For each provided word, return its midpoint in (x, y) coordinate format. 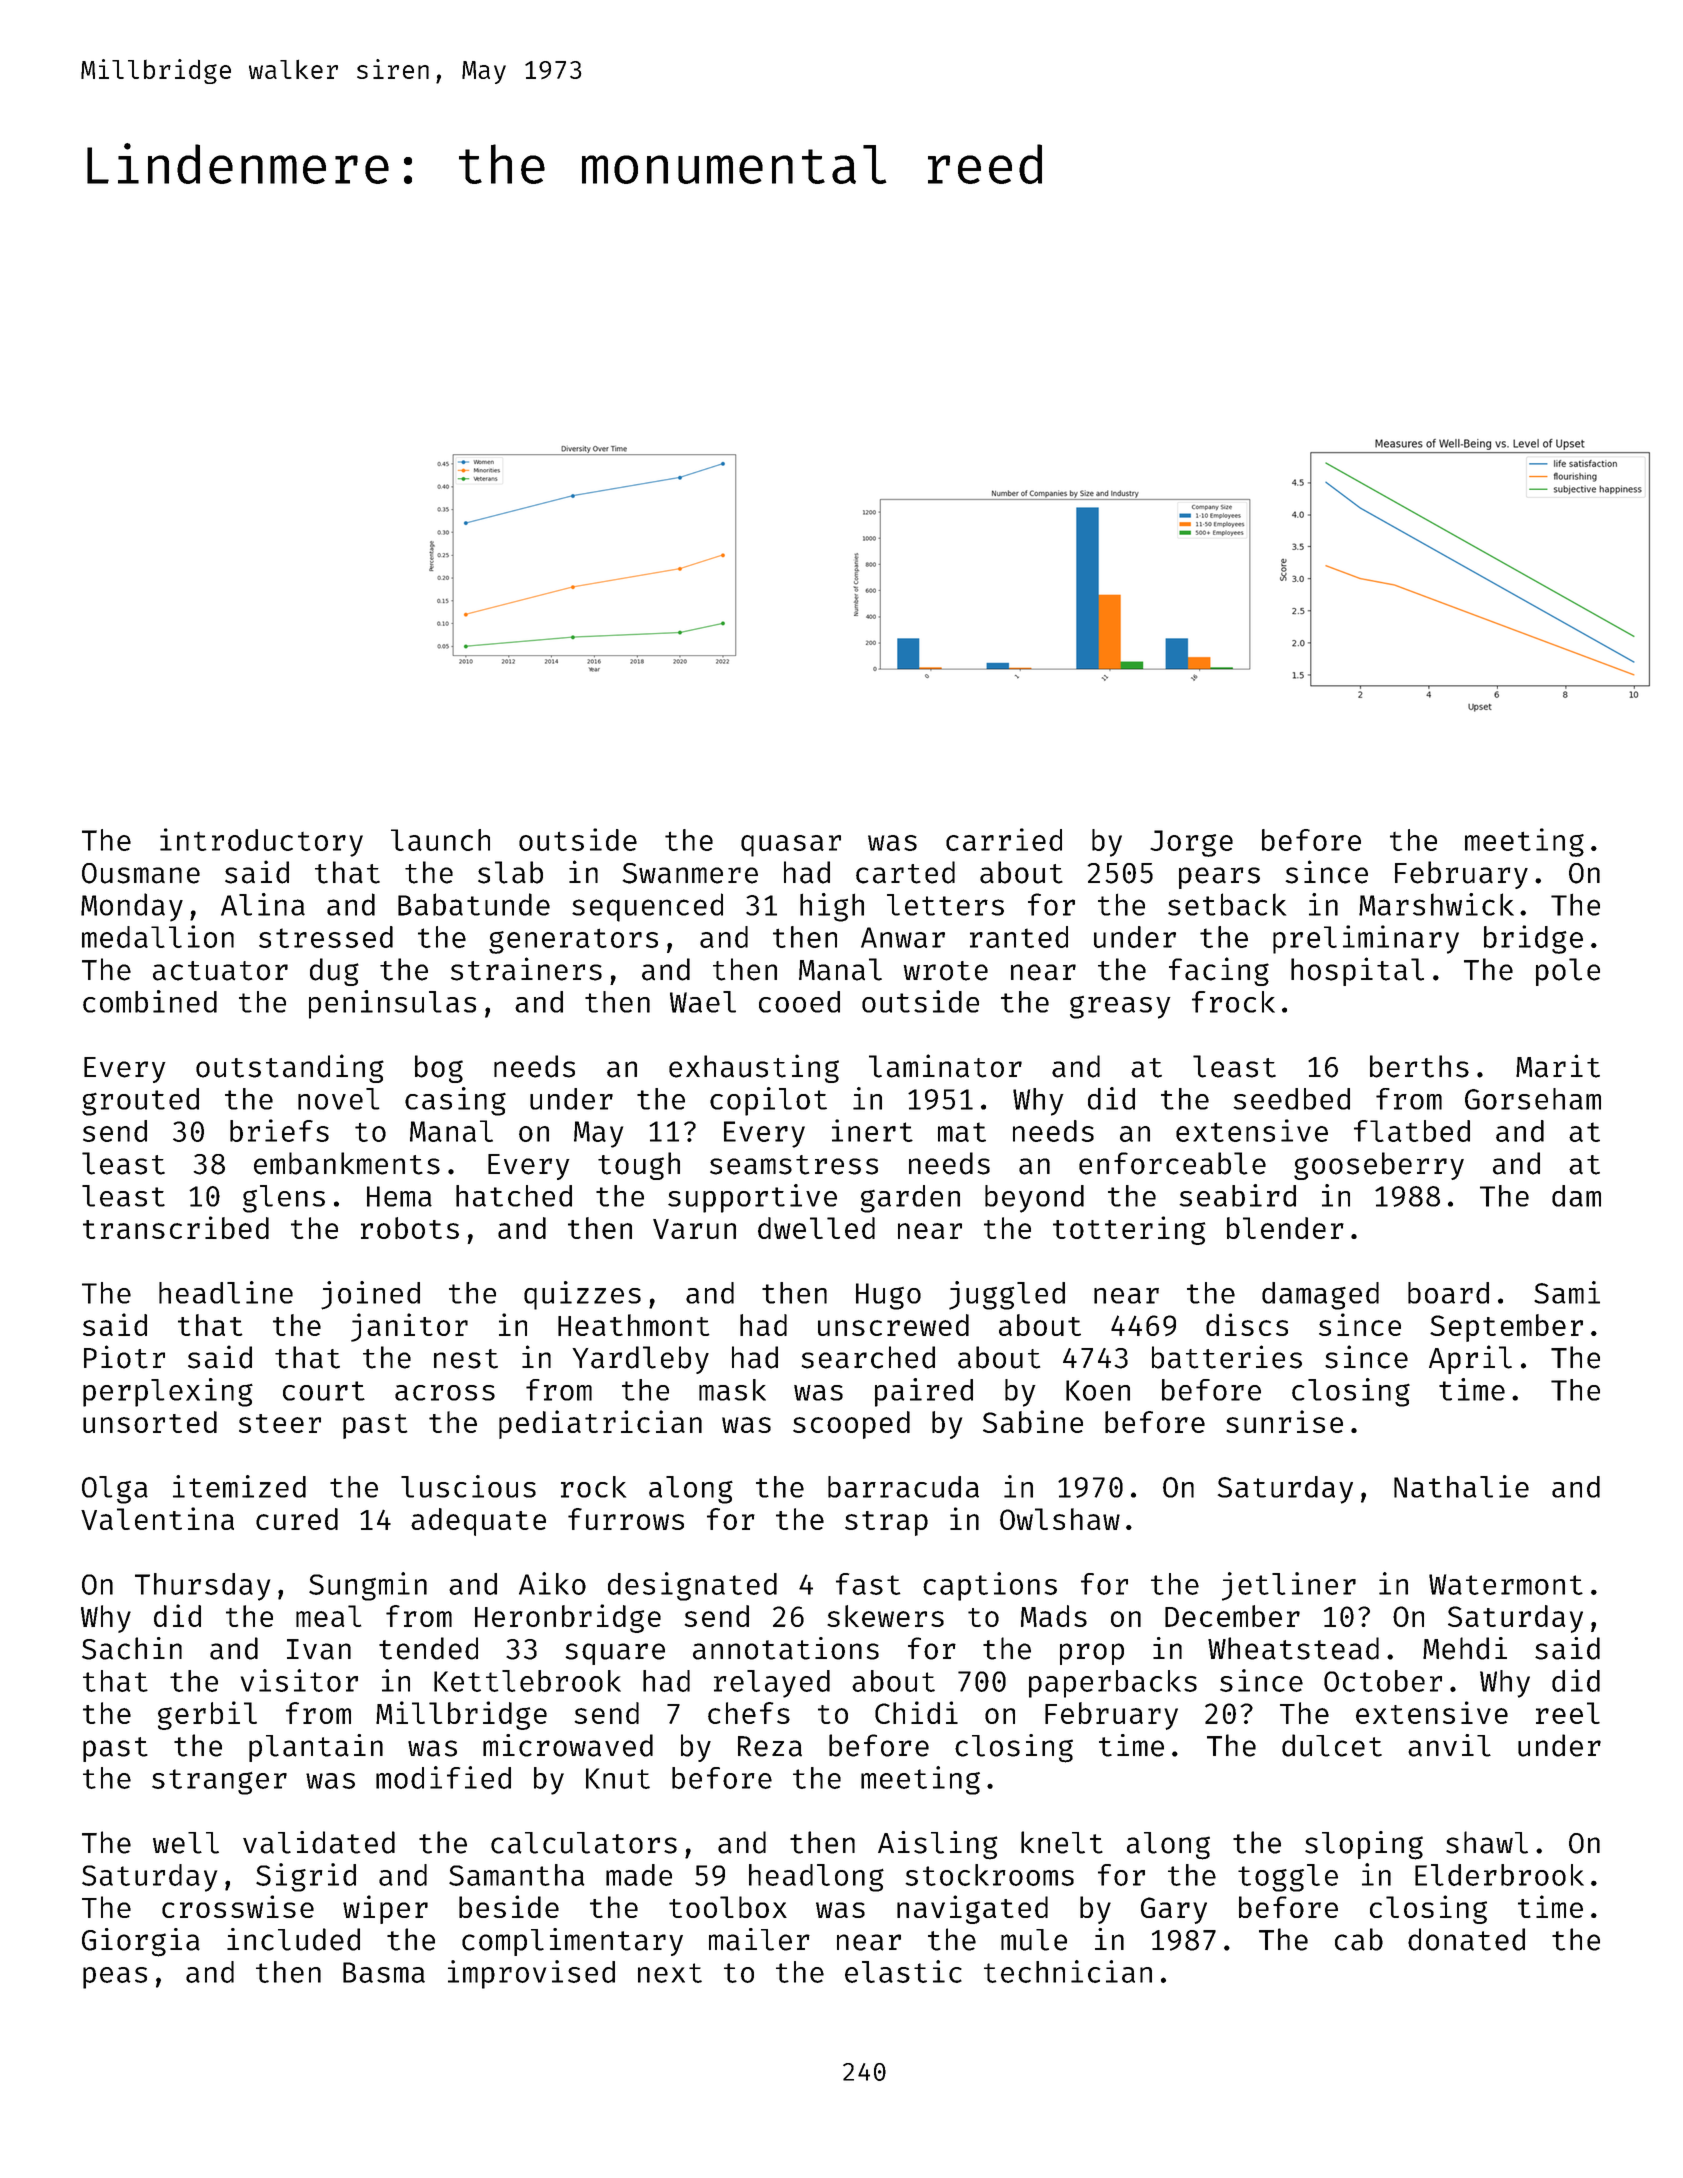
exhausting (754, 1068)
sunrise (1284, 1421)
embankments (347, 1163)
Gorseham (1533, 1099)
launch (440, 840)
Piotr (124, 1357)
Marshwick (1436, 904)
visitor (299, 1680)
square (615, 1654)
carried (1004, 839)
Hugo (888, 1296)
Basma (384, 1972)
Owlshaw (1060, 1519)
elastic (903, 1971)
